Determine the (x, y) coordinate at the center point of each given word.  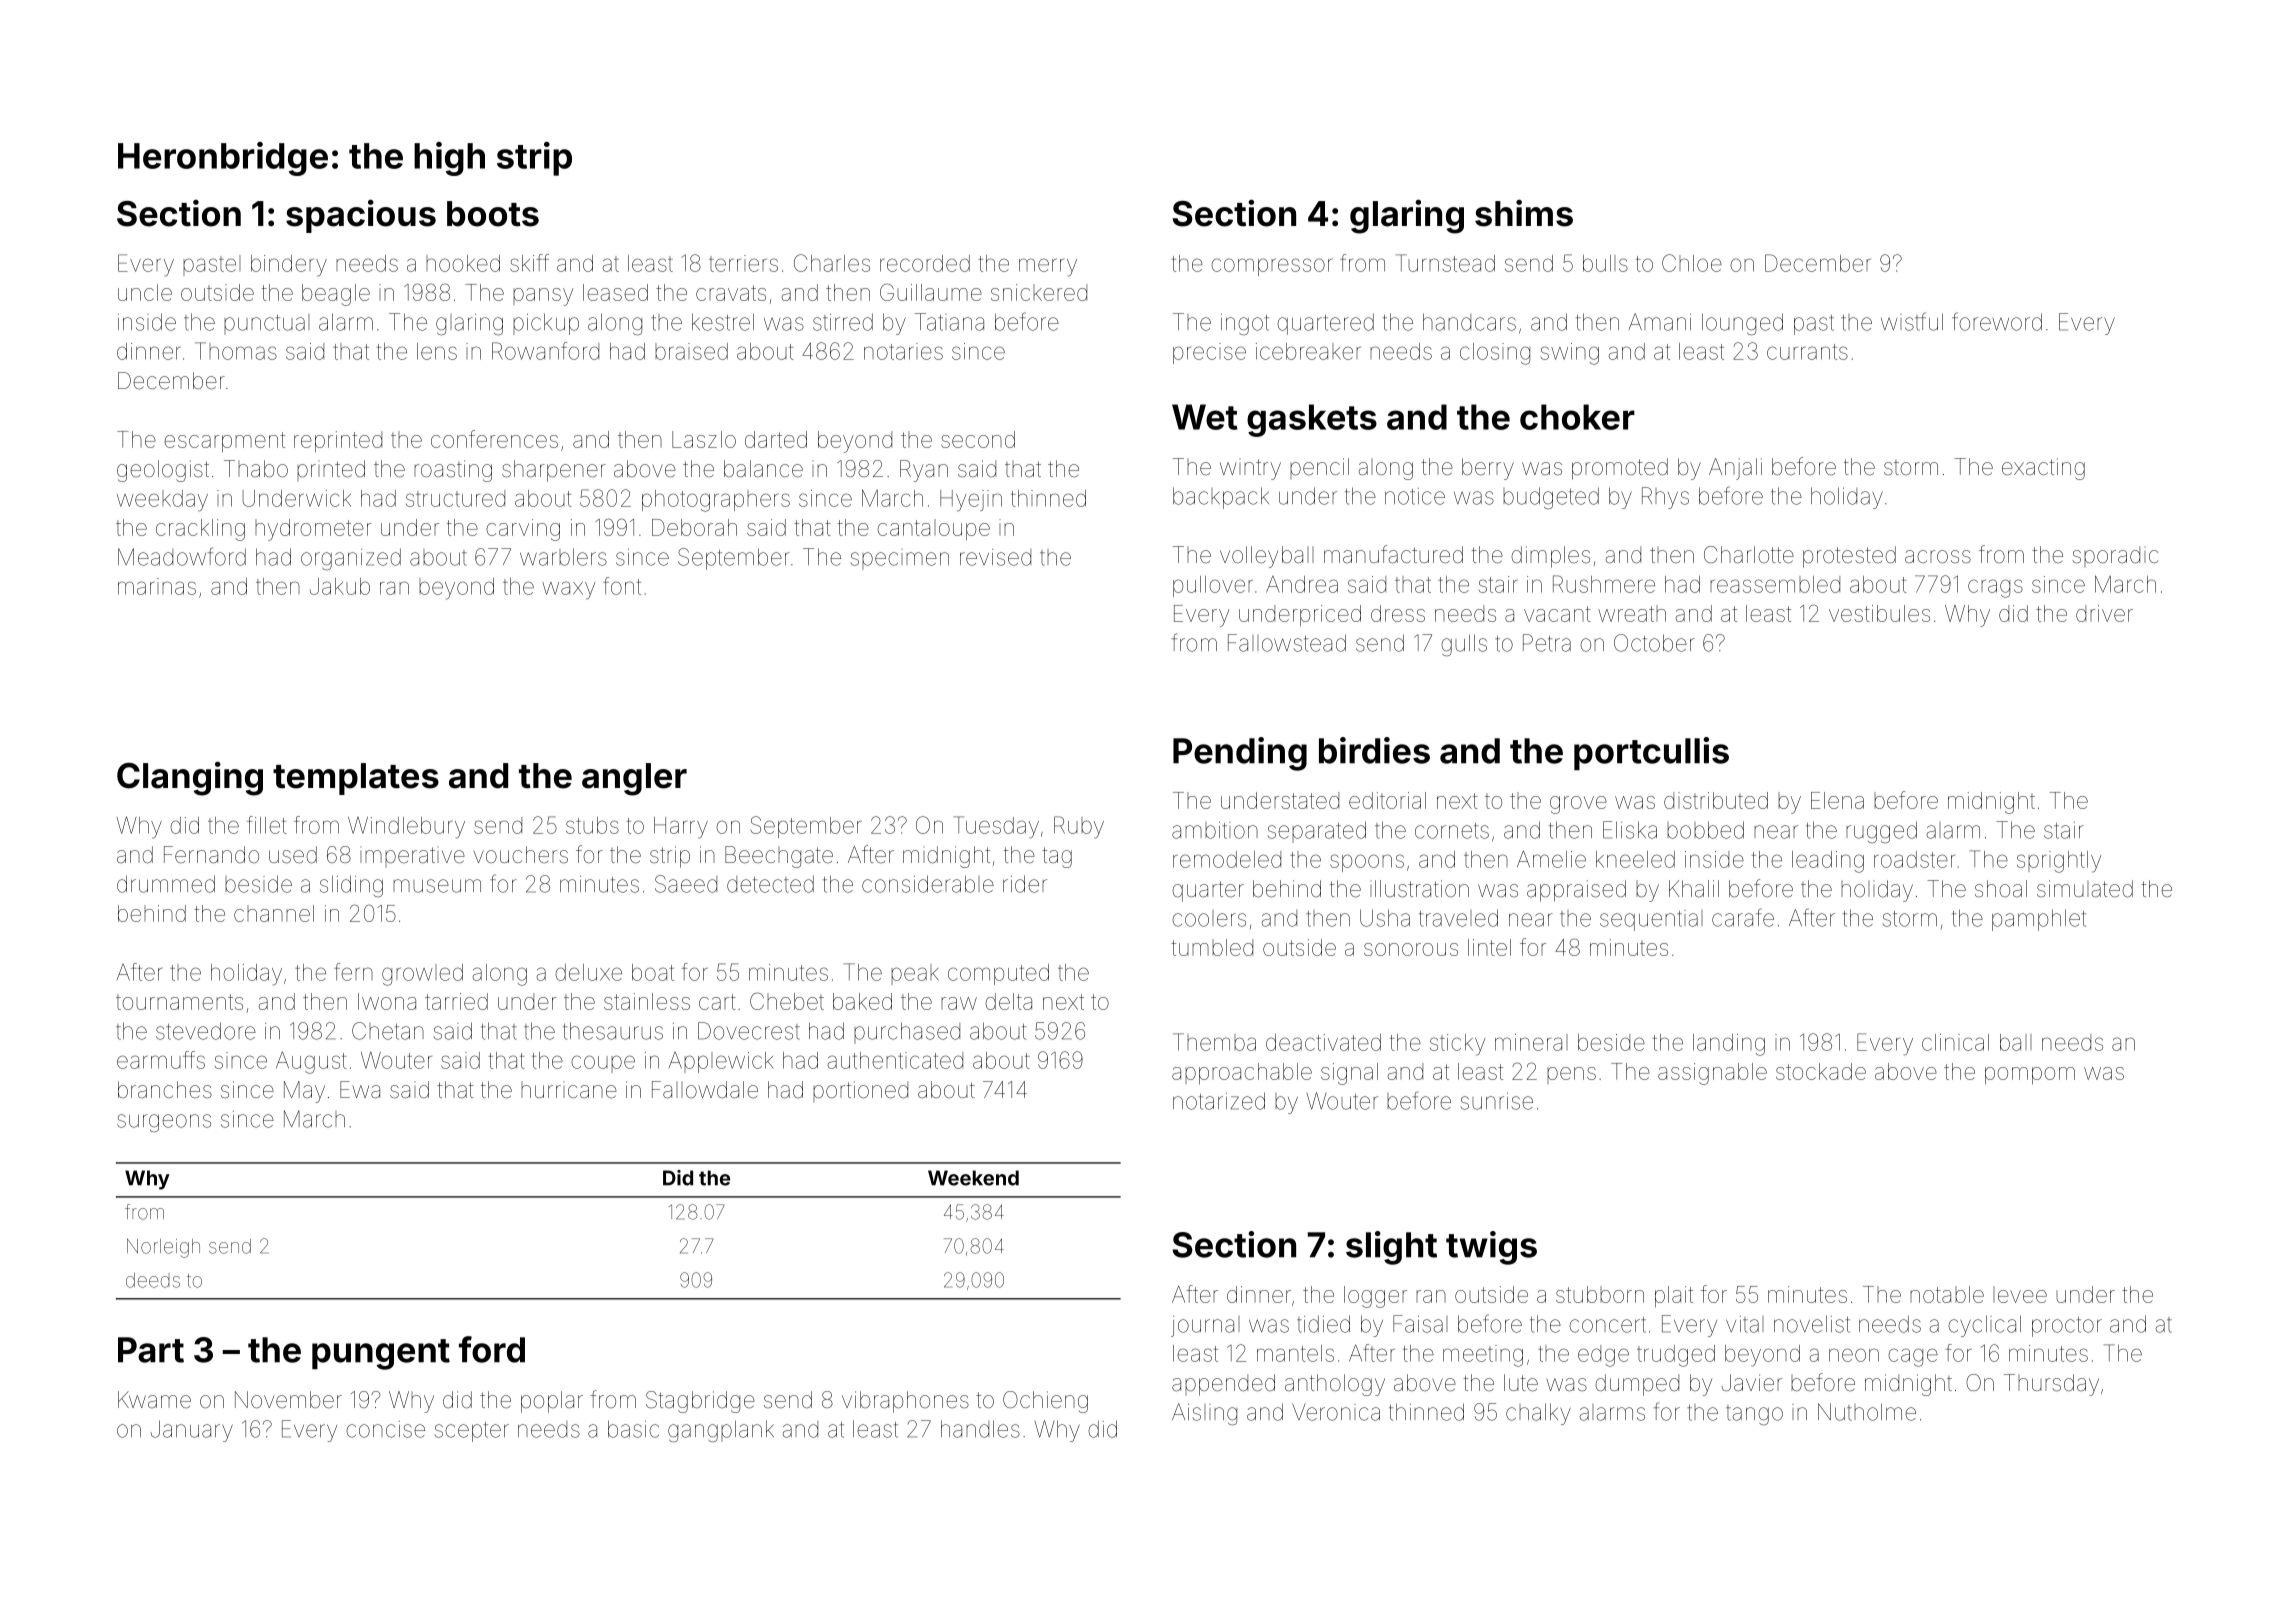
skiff (529, 263)
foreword (1997, 321)
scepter (471, 1432)
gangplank (721, 1431)
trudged (1676, 1356)
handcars (1469, 322)
